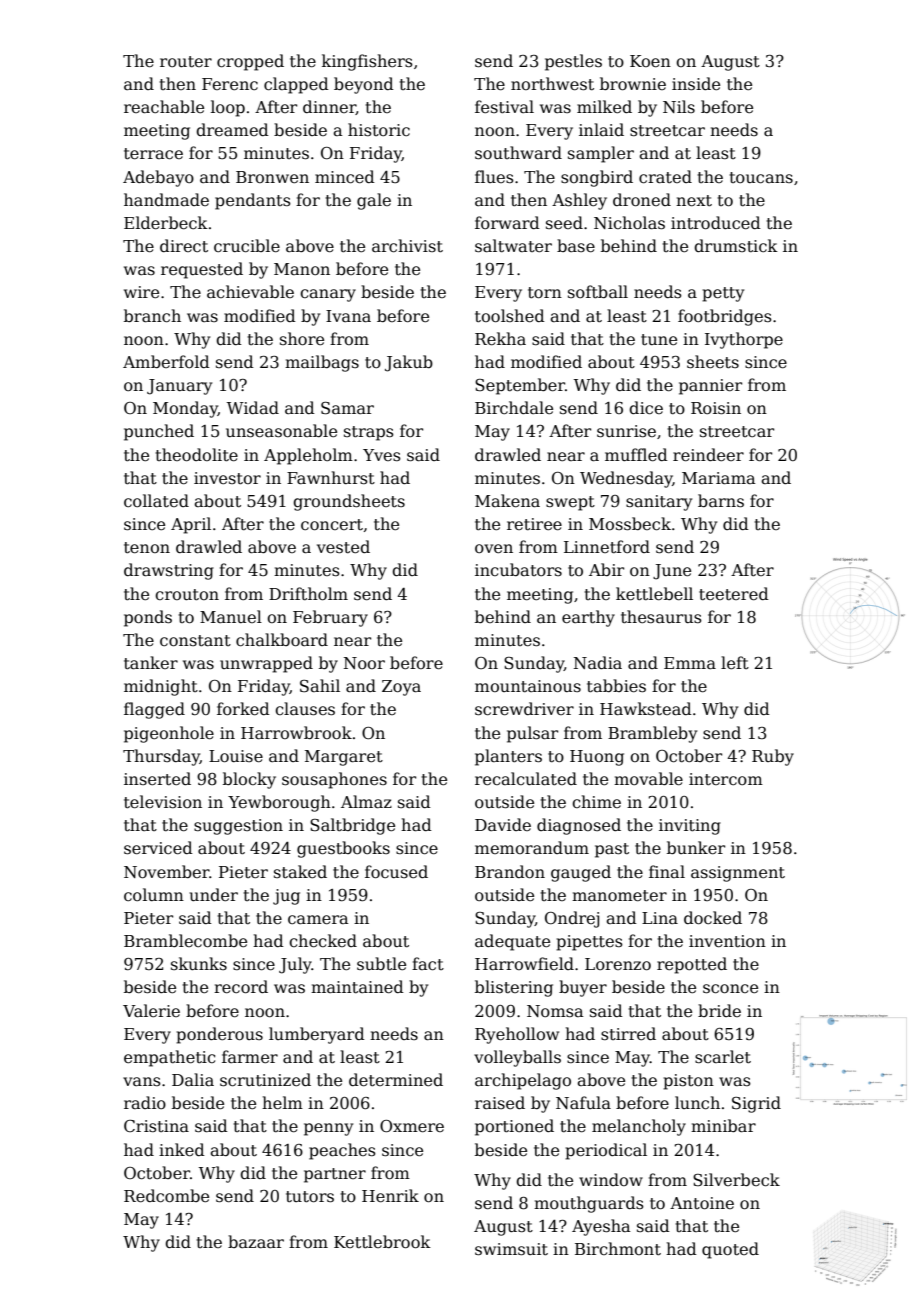 This page has width=924, height=1308. Describe the element at coordinates (679, 106) in the page. I see `Nils` at that location.
